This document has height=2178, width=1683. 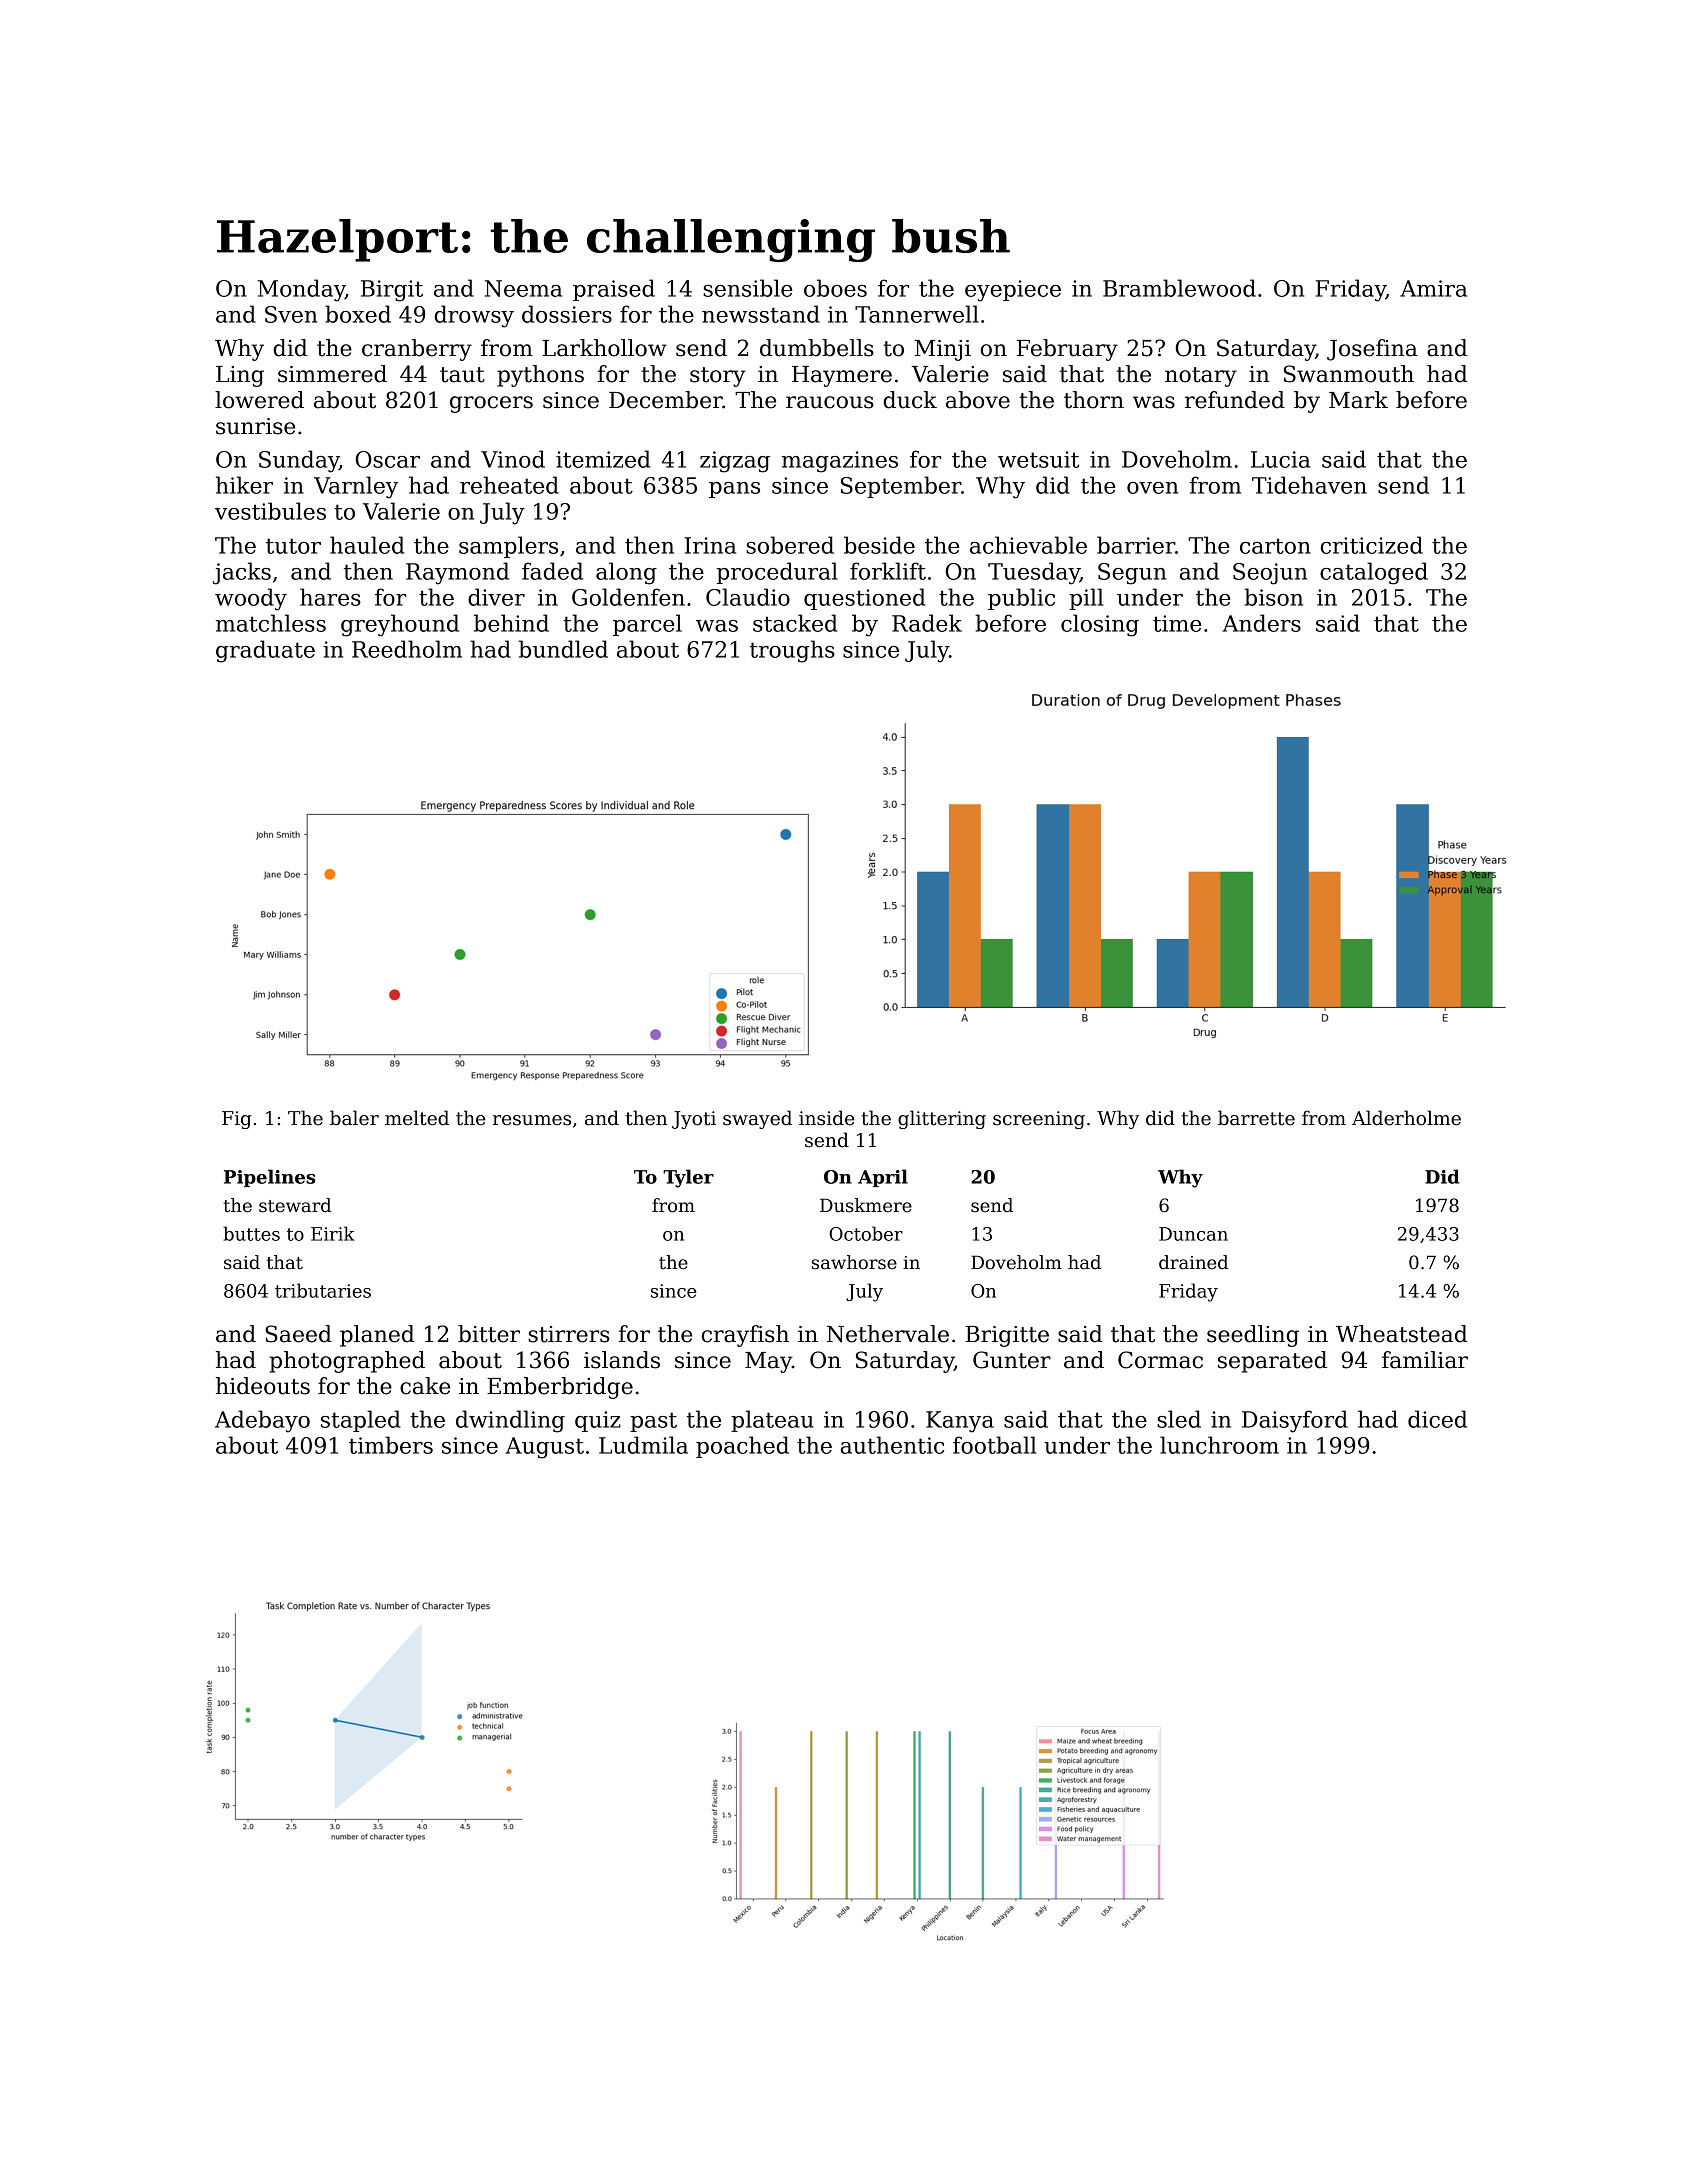 What do you see at coordinates (263, 1386) in the document?
I see `hideouts` at bounding box center [263, 1386].
